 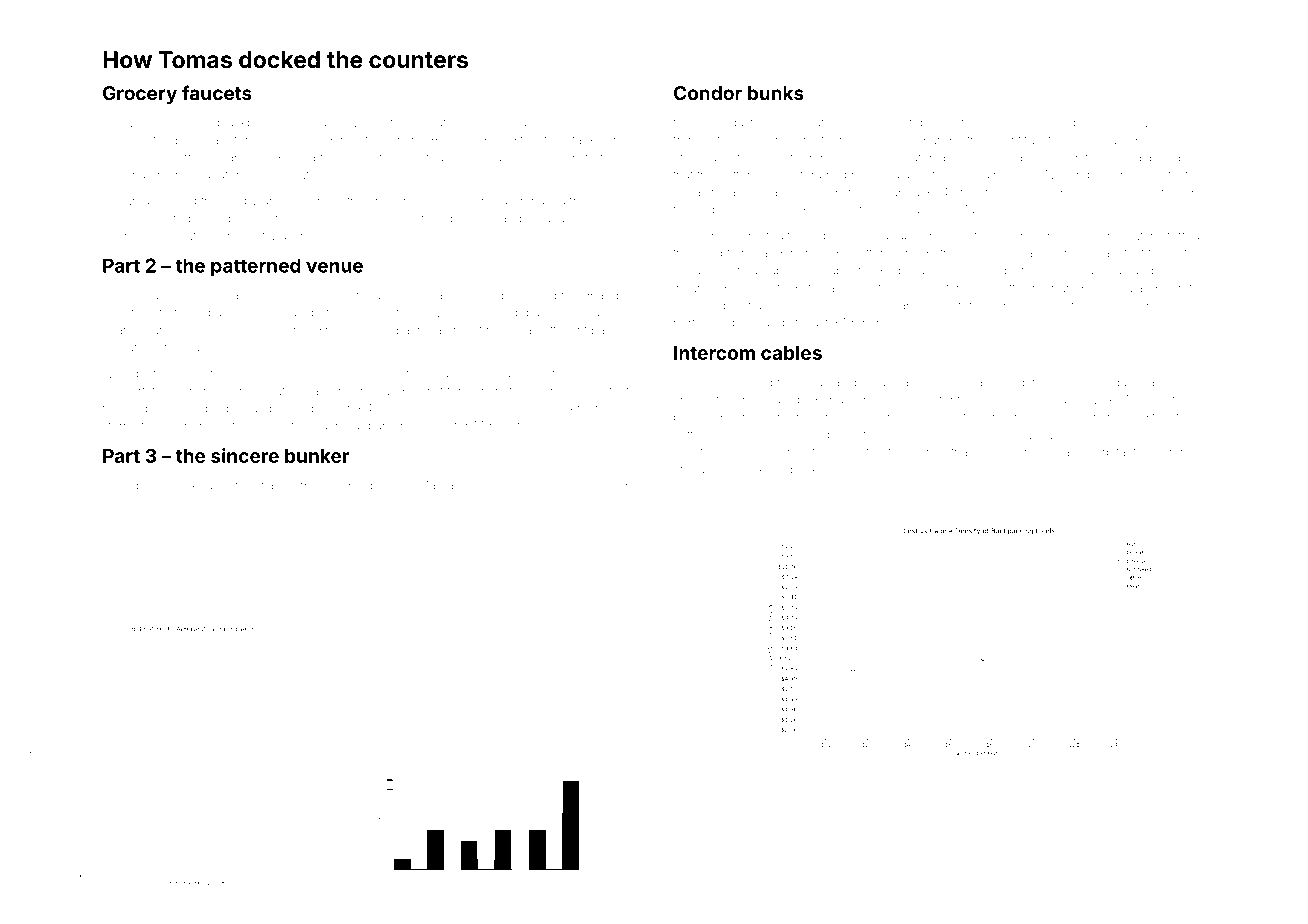 What do you see at coordinates (195, 485) in the document?
I see `lookout` at bounding box center [195, 485].
